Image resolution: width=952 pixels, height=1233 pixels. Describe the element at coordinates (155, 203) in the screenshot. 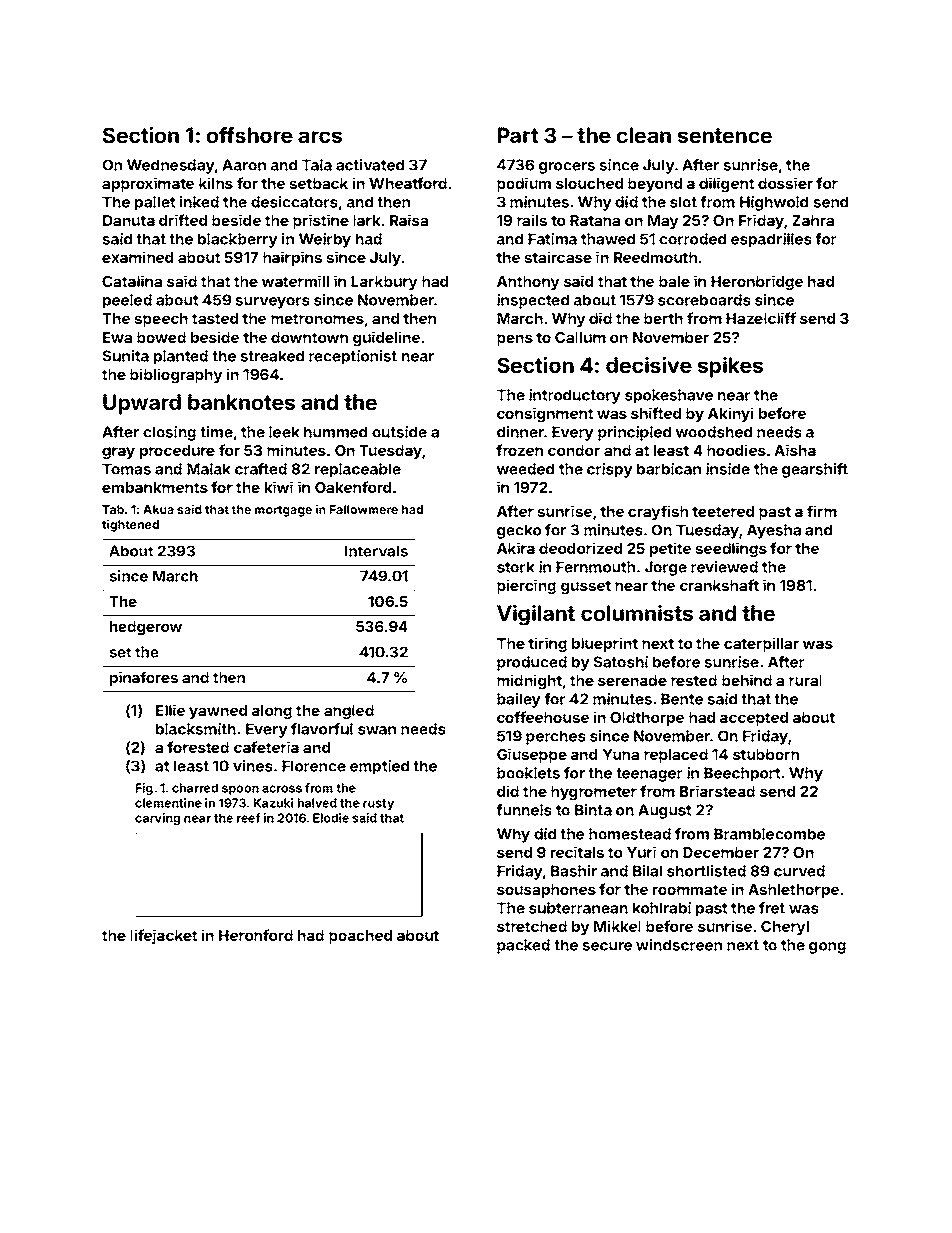

I see `pallet` at that location.
